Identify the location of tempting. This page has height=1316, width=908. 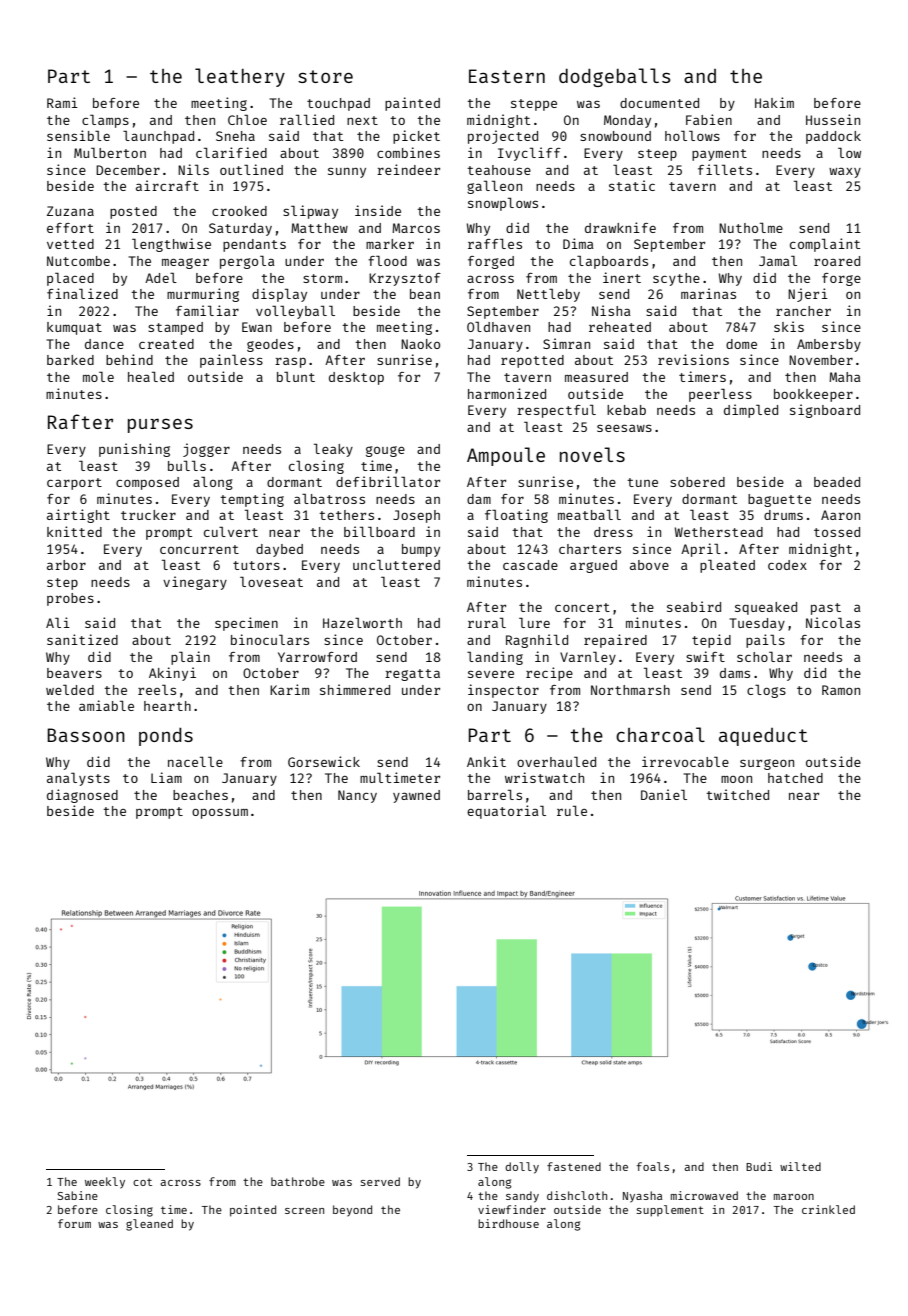
(252, 500).
